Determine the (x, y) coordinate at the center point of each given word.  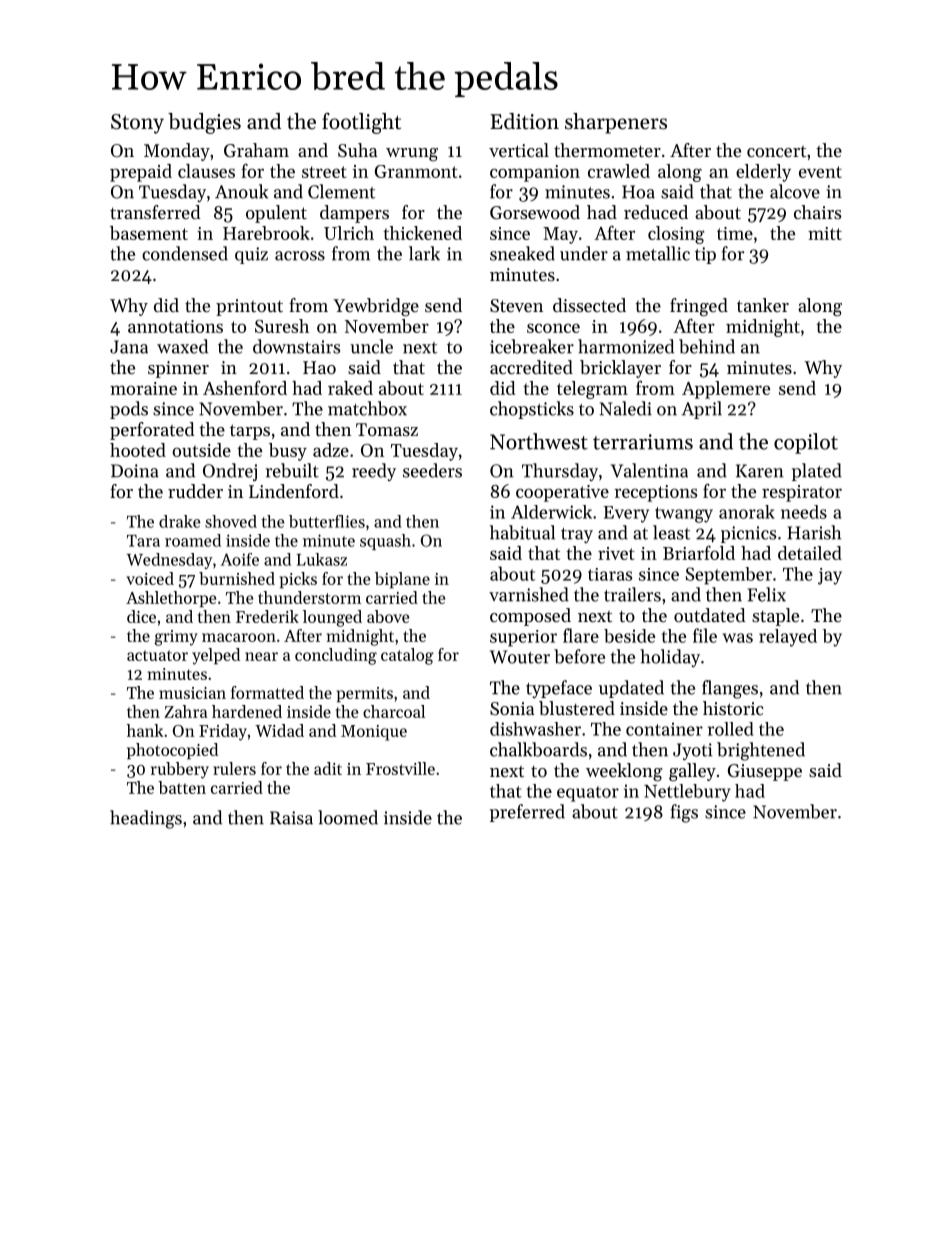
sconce (553, 328)
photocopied (172, 751)
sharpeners (616, 123)
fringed (699, 307)
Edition (524, 121)
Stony (137, 124)
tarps (250, 432)
